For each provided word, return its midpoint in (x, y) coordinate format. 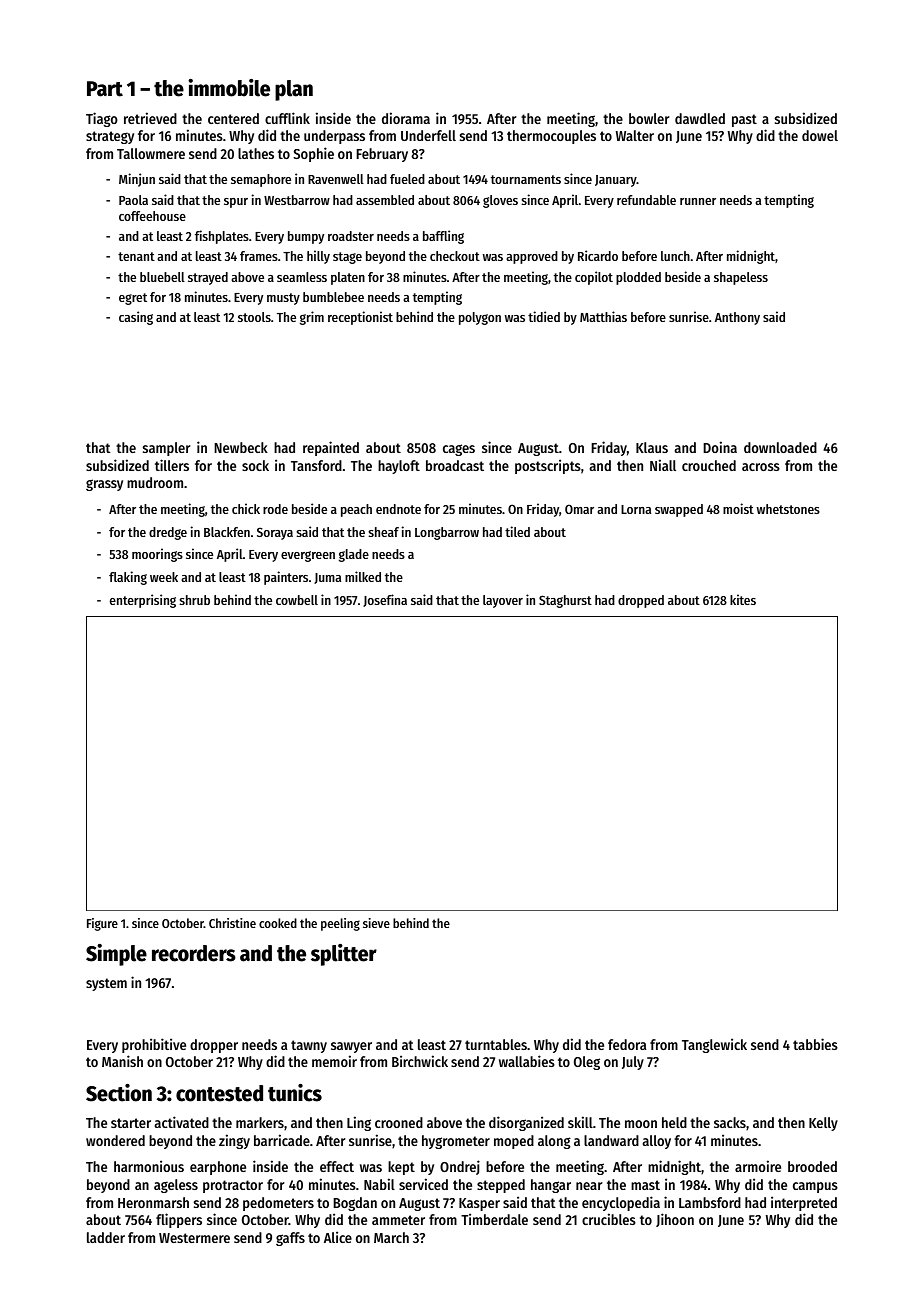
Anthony (737, 318)
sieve (376, 923)
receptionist (360, 318)
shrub (195, 600)
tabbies (815, 1044)
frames (259, 256)
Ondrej (460, 1167)
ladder (106, 1237)
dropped (641, 601)
